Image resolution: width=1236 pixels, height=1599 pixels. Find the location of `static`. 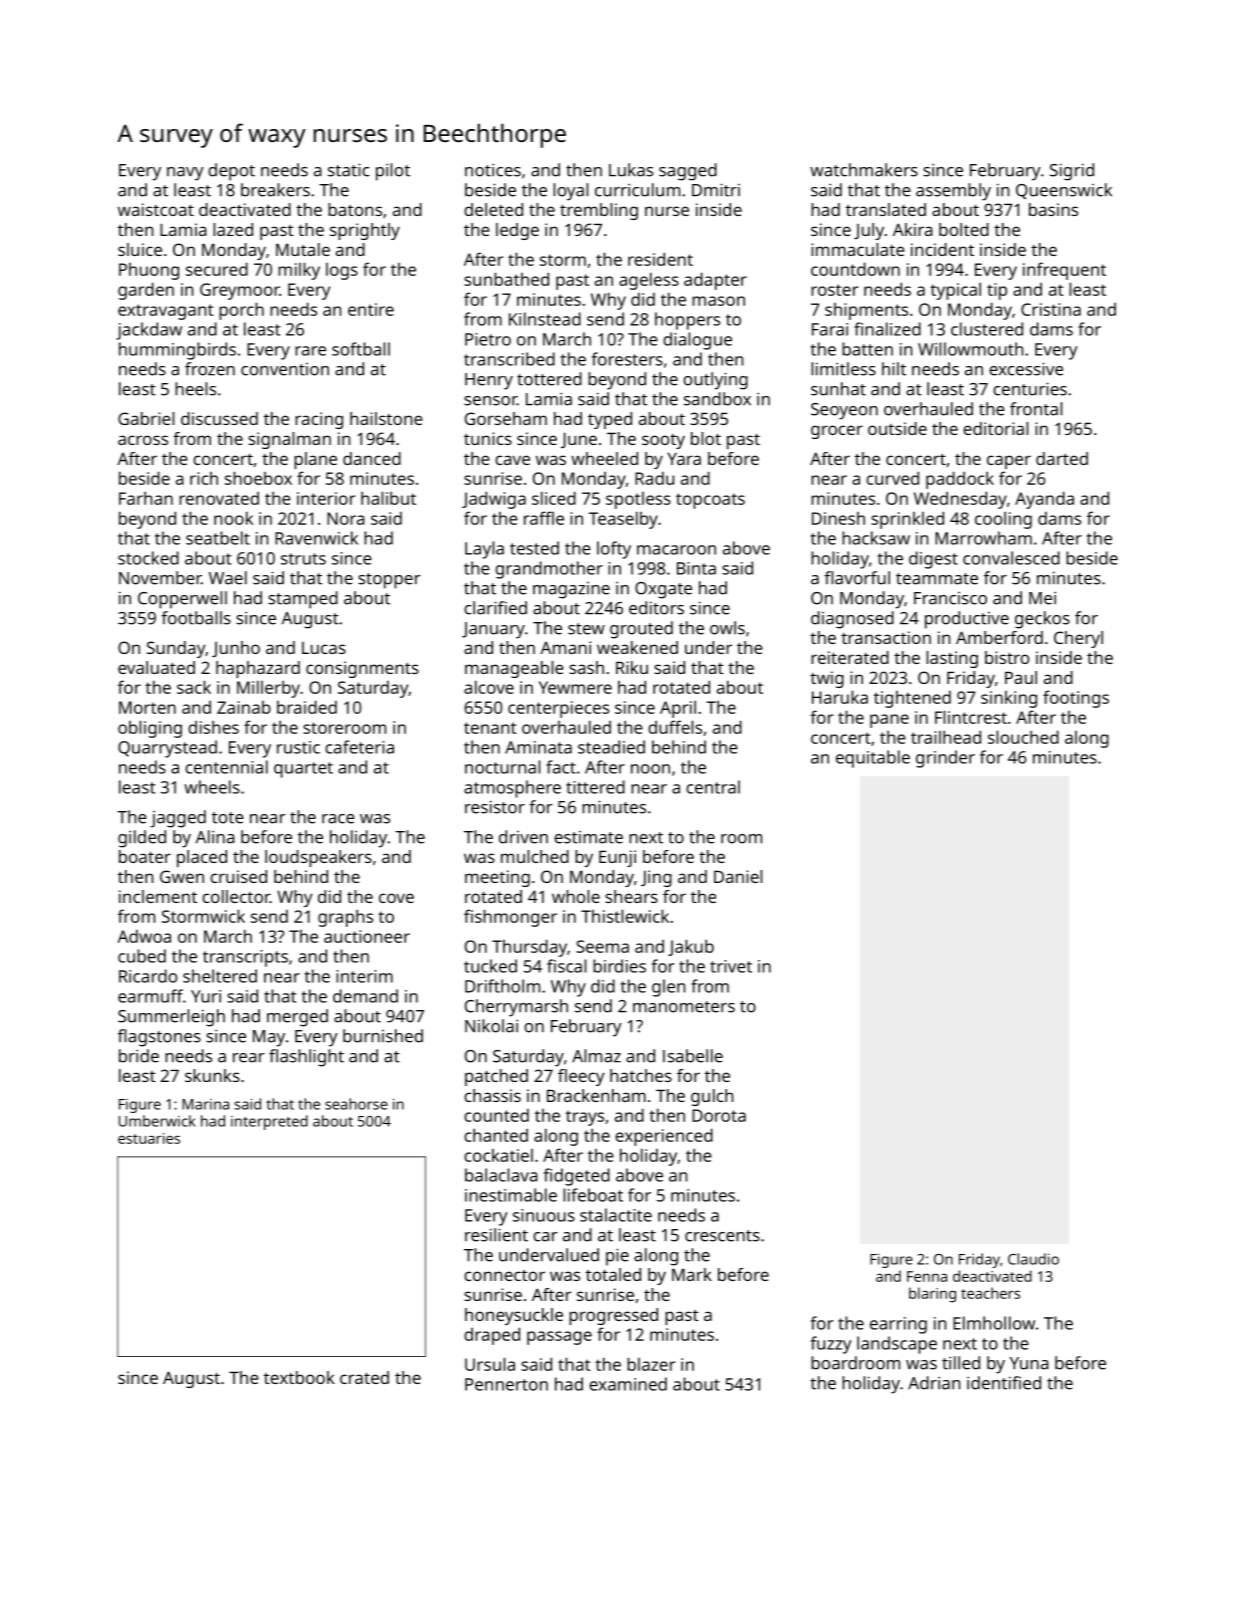

static is located at coordinates (349, 170).
